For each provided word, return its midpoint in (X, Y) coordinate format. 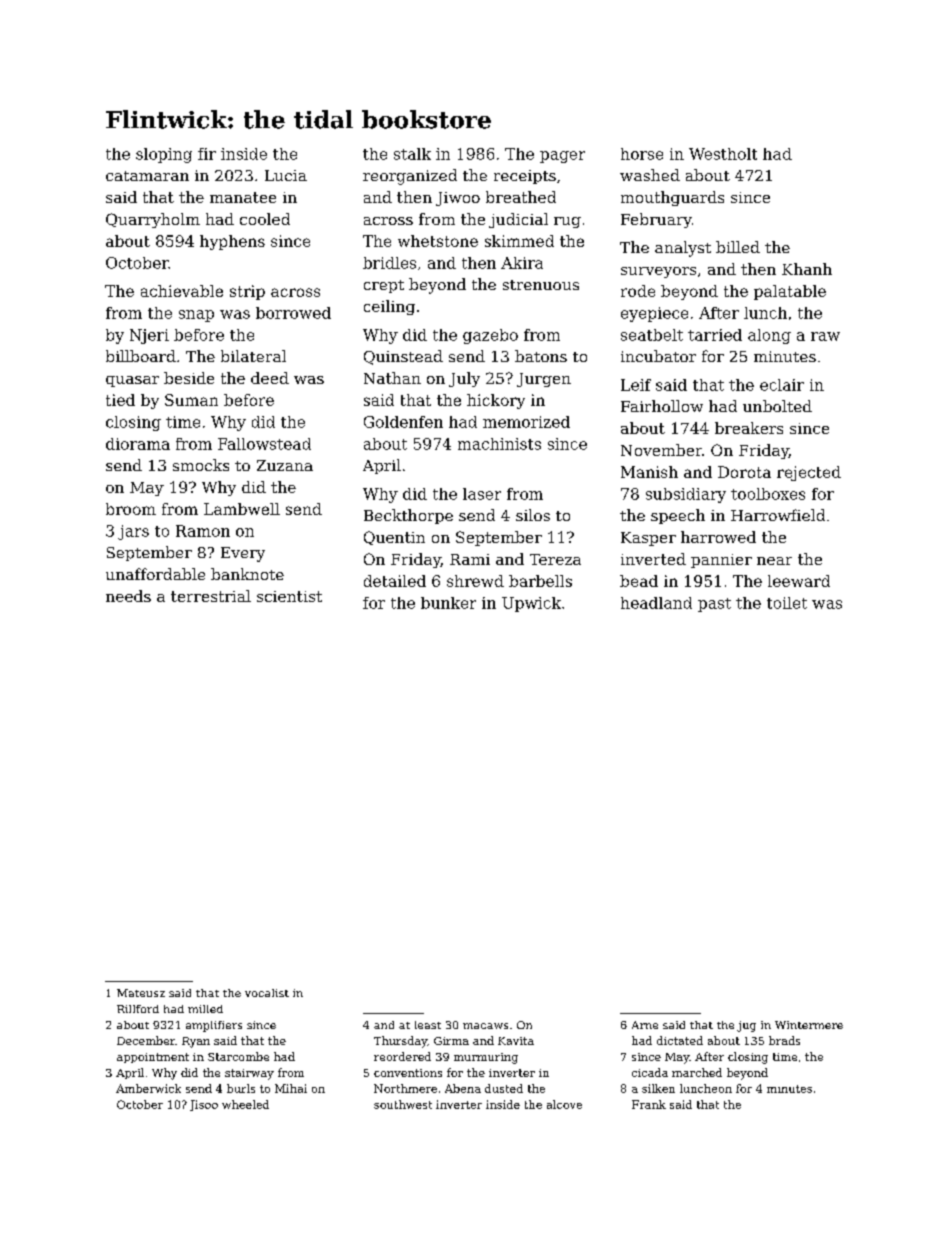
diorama (138, 444)
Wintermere (809, 1025)
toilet (787, 603)
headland (656, 603)
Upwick (531, 604)
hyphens (232, 242)
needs (128, 596)
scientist (289, 596)
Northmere (405, 1088)
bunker (448, 603)
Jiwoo (458, 199)
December (146, 1040)
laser (482, 494)
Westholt (723, 154)
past (714, 605)
